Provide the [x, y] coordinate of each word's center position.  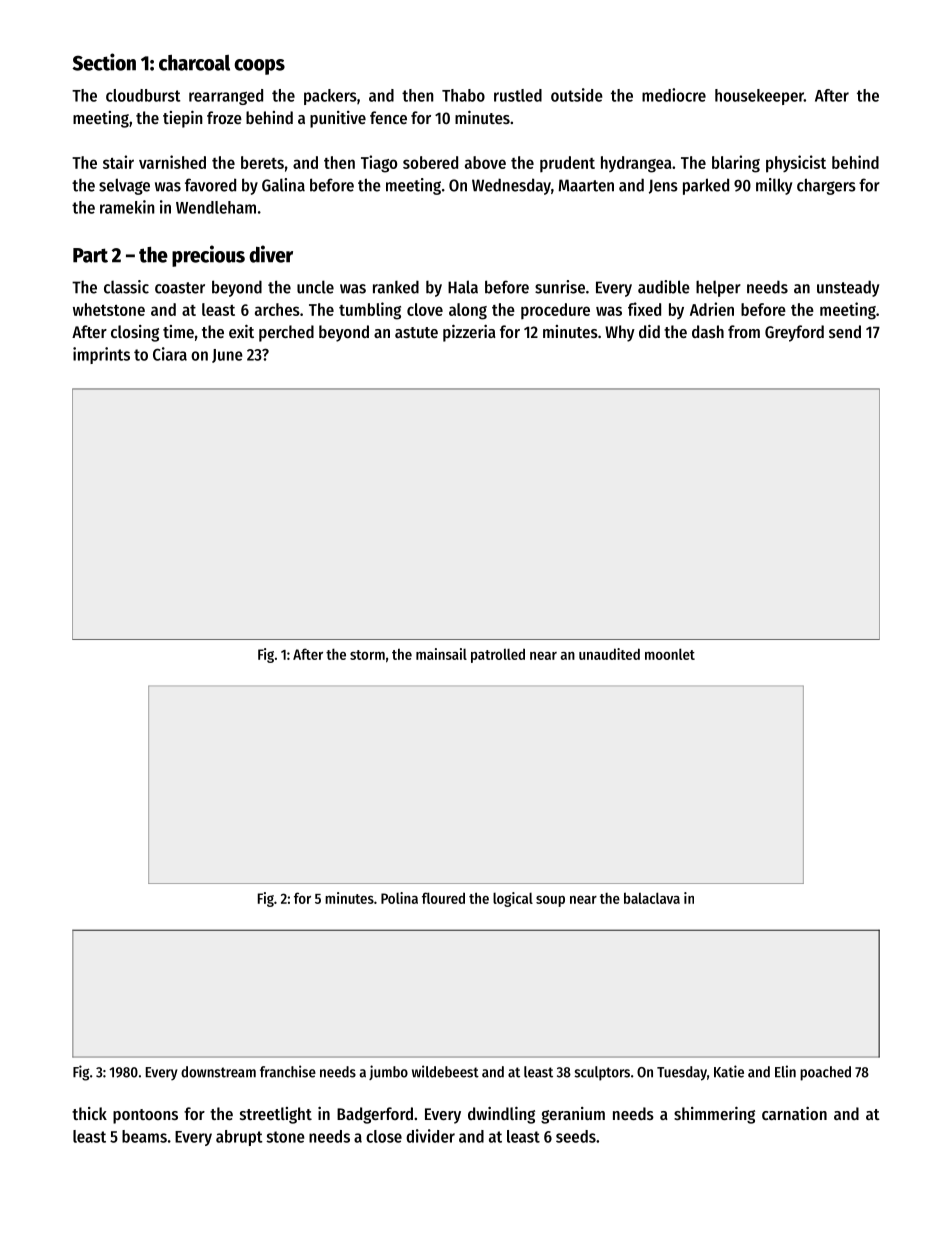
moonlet [670, 654]
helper [718, 288]
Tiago [379, 164]
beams [144, 1136]
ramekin [127, 207]
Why [620, 333]
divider [430, 1136]
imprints [101, 355]
